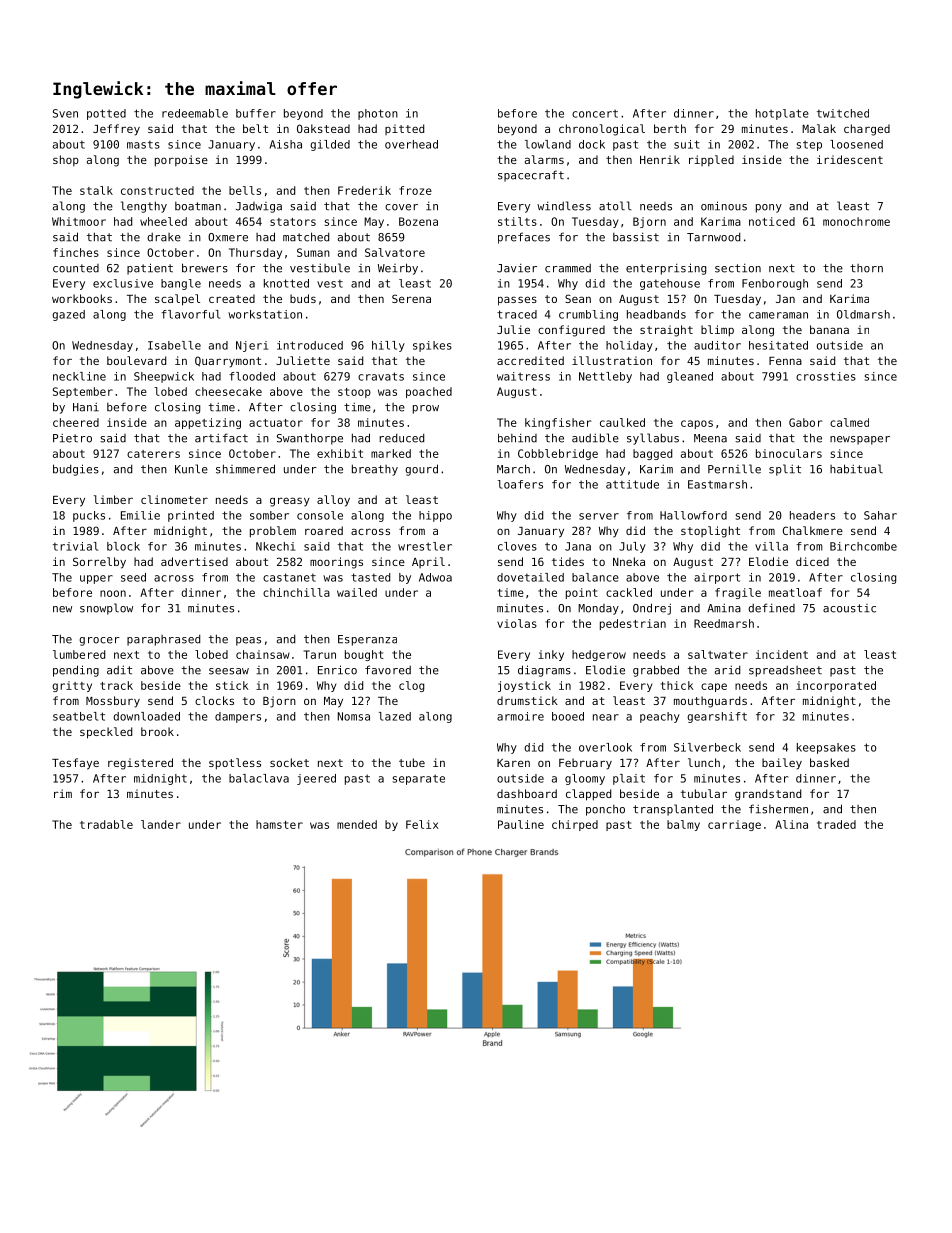 Image resolution: width=952 pixels, height=1233 pixels. Describe the element at coordinates (195, 113) in the screenshot. I see `redeemable` at that location.
